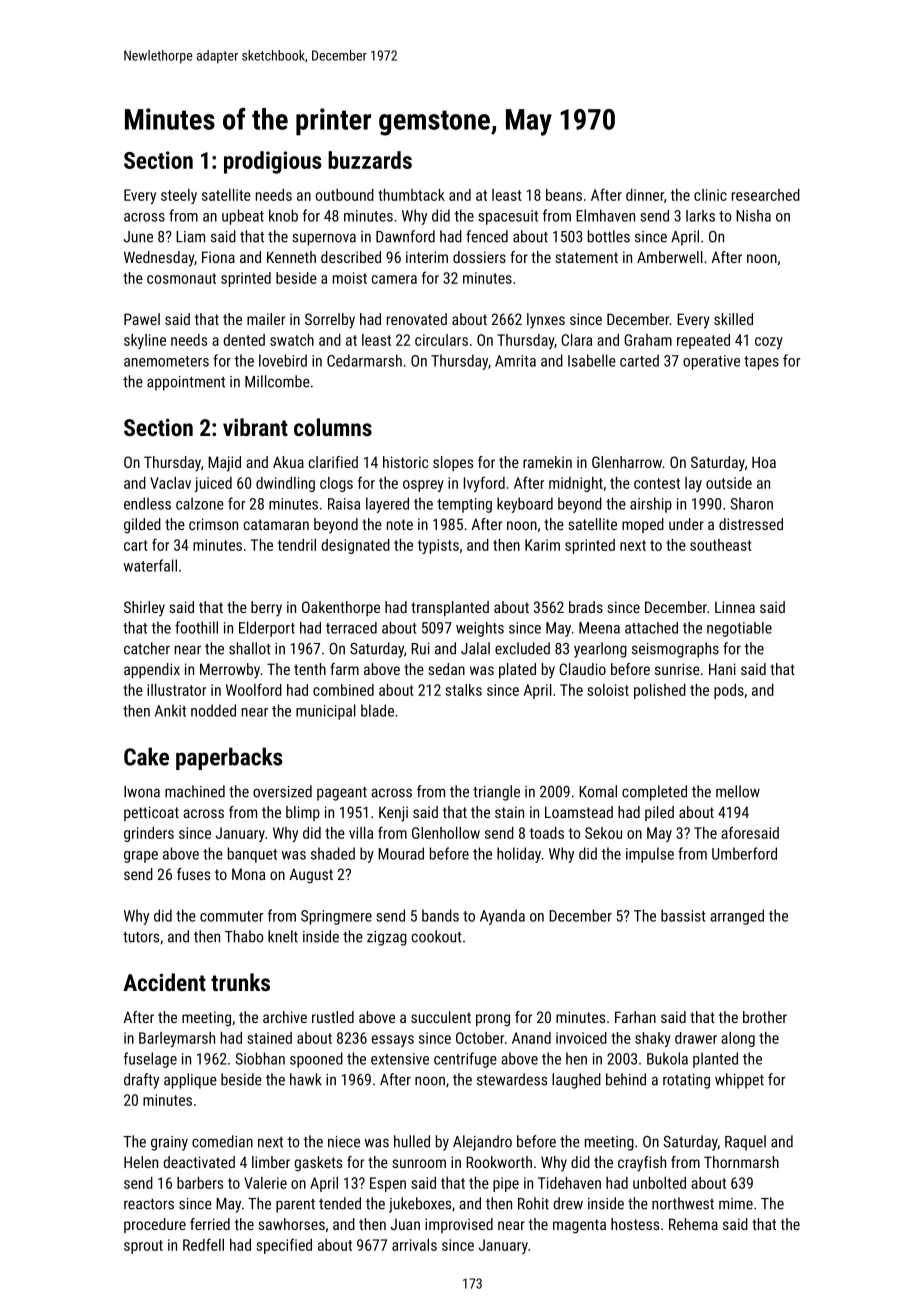 The width and height of the document is (924, 1308). Describe the element at coordinates (745, 1143) in the document. I see `Raquel` at that location.
